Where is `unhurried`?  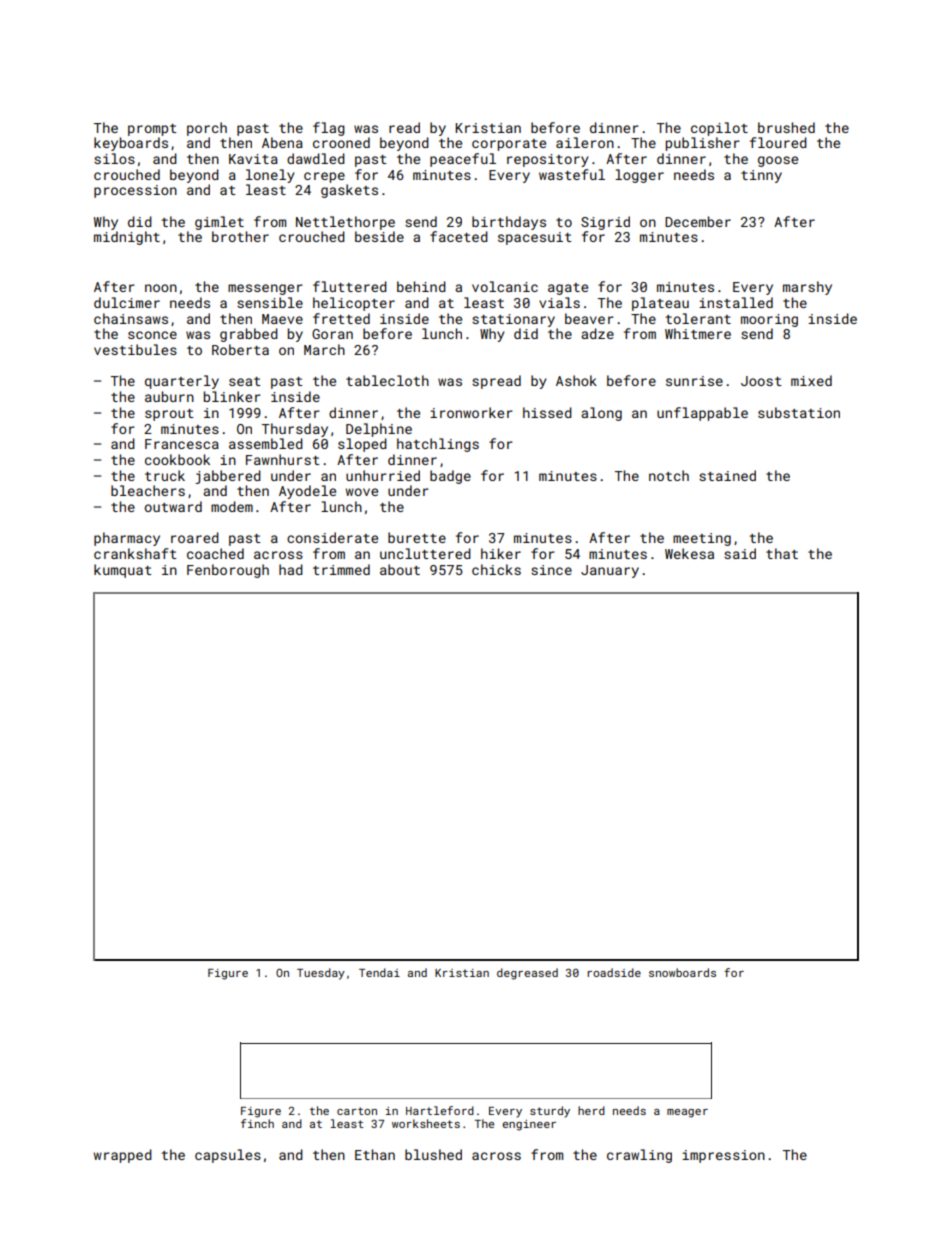
unhurried is located at coordinates (383, 475).
